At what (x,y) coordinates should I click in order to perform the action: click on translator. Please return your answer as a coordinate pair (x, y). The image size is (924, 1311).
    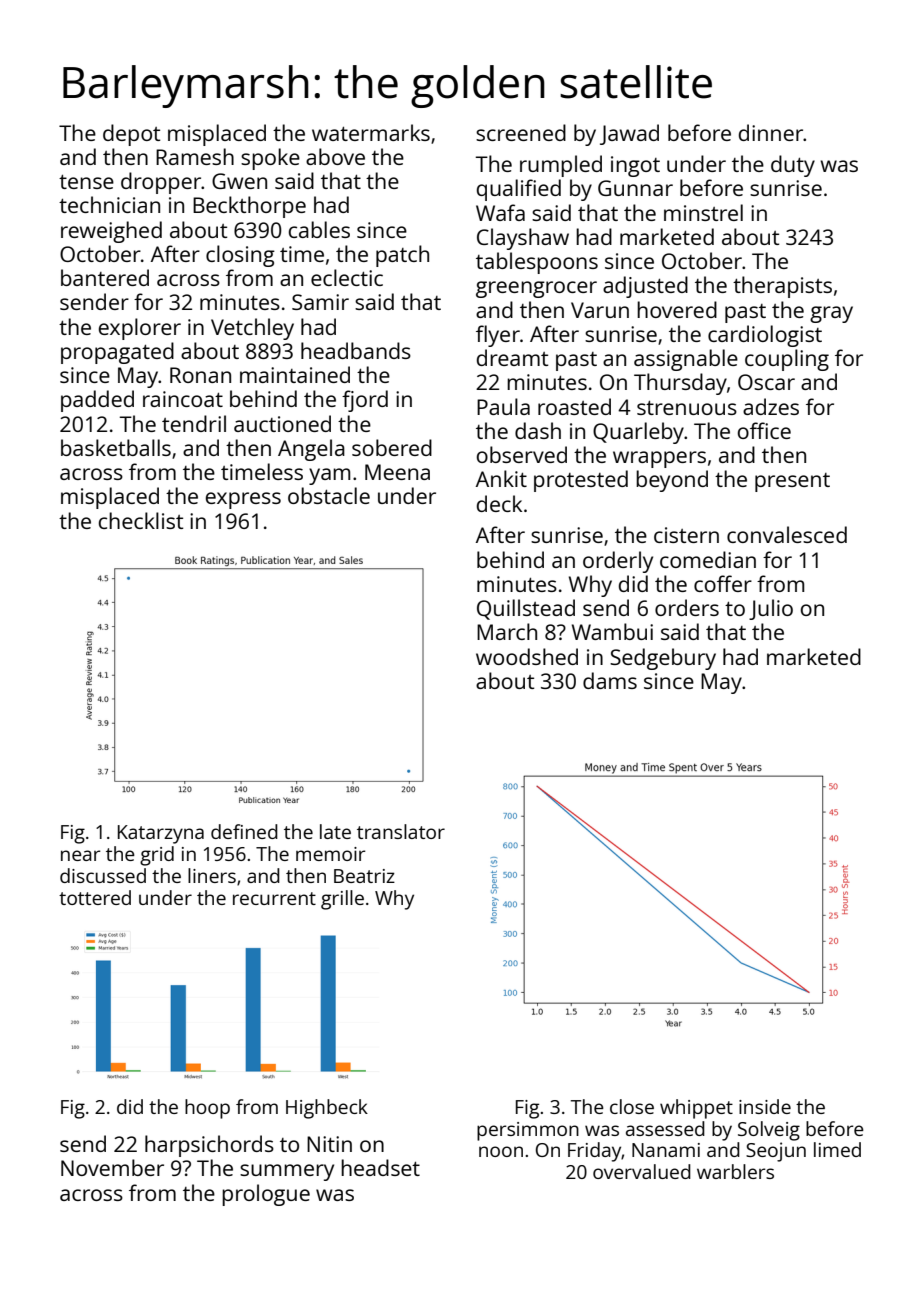
    Looking at the image, I should click on (401, 831).
